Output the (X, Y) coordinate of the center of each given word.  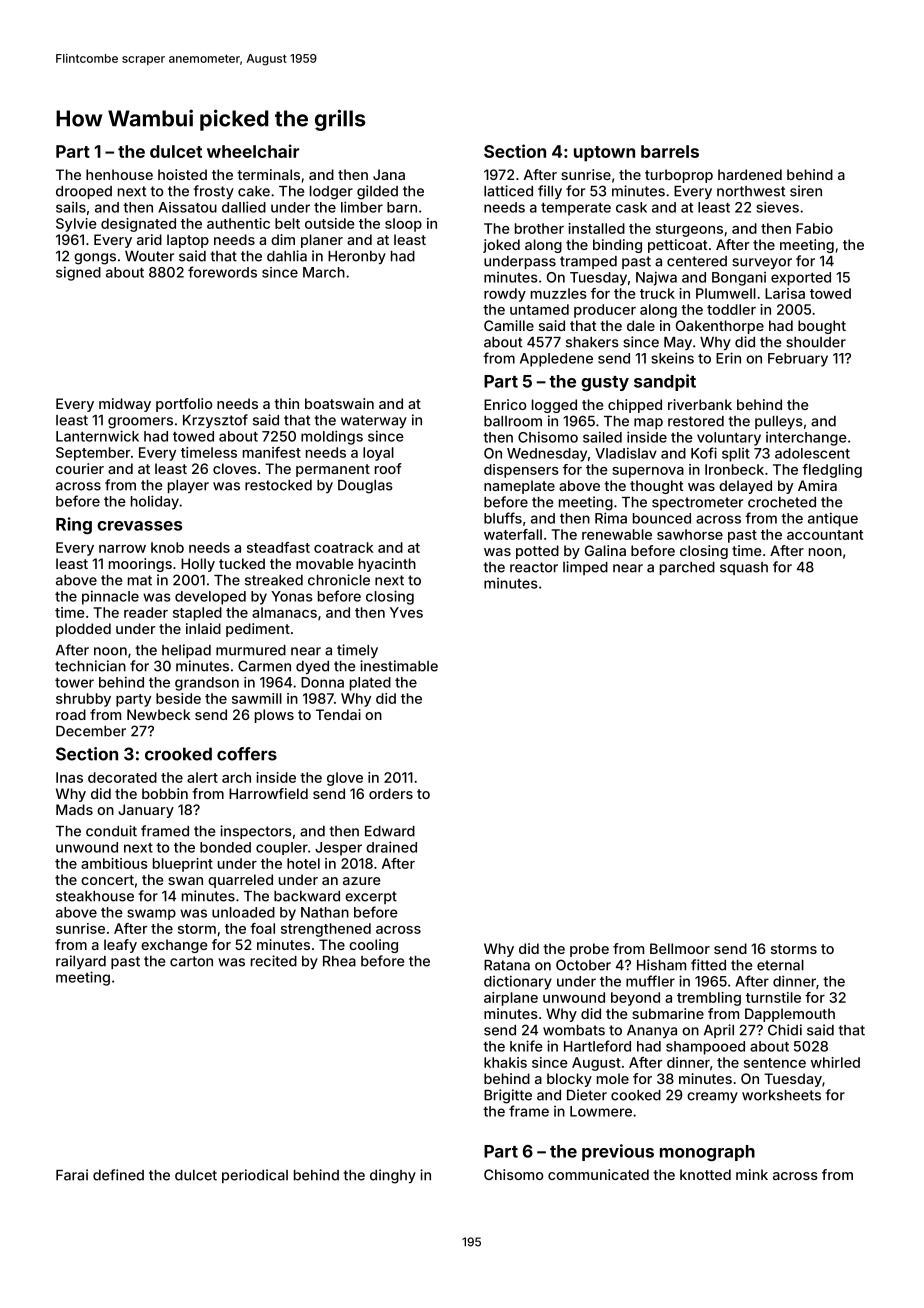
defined (118, 1175)
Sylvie (76, 225)
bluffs (503, 518)
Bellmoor (680, 948)
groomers (140, 423)
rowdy (505, 295)
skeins (672, 358)
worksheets (781, 1095)
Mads (74, 809)
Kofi (704, 453)
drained (391, 847)
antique (833, 519)
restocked (278, 485)
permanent (333, 470)
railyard (81, 962)
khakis (505, 1062)
